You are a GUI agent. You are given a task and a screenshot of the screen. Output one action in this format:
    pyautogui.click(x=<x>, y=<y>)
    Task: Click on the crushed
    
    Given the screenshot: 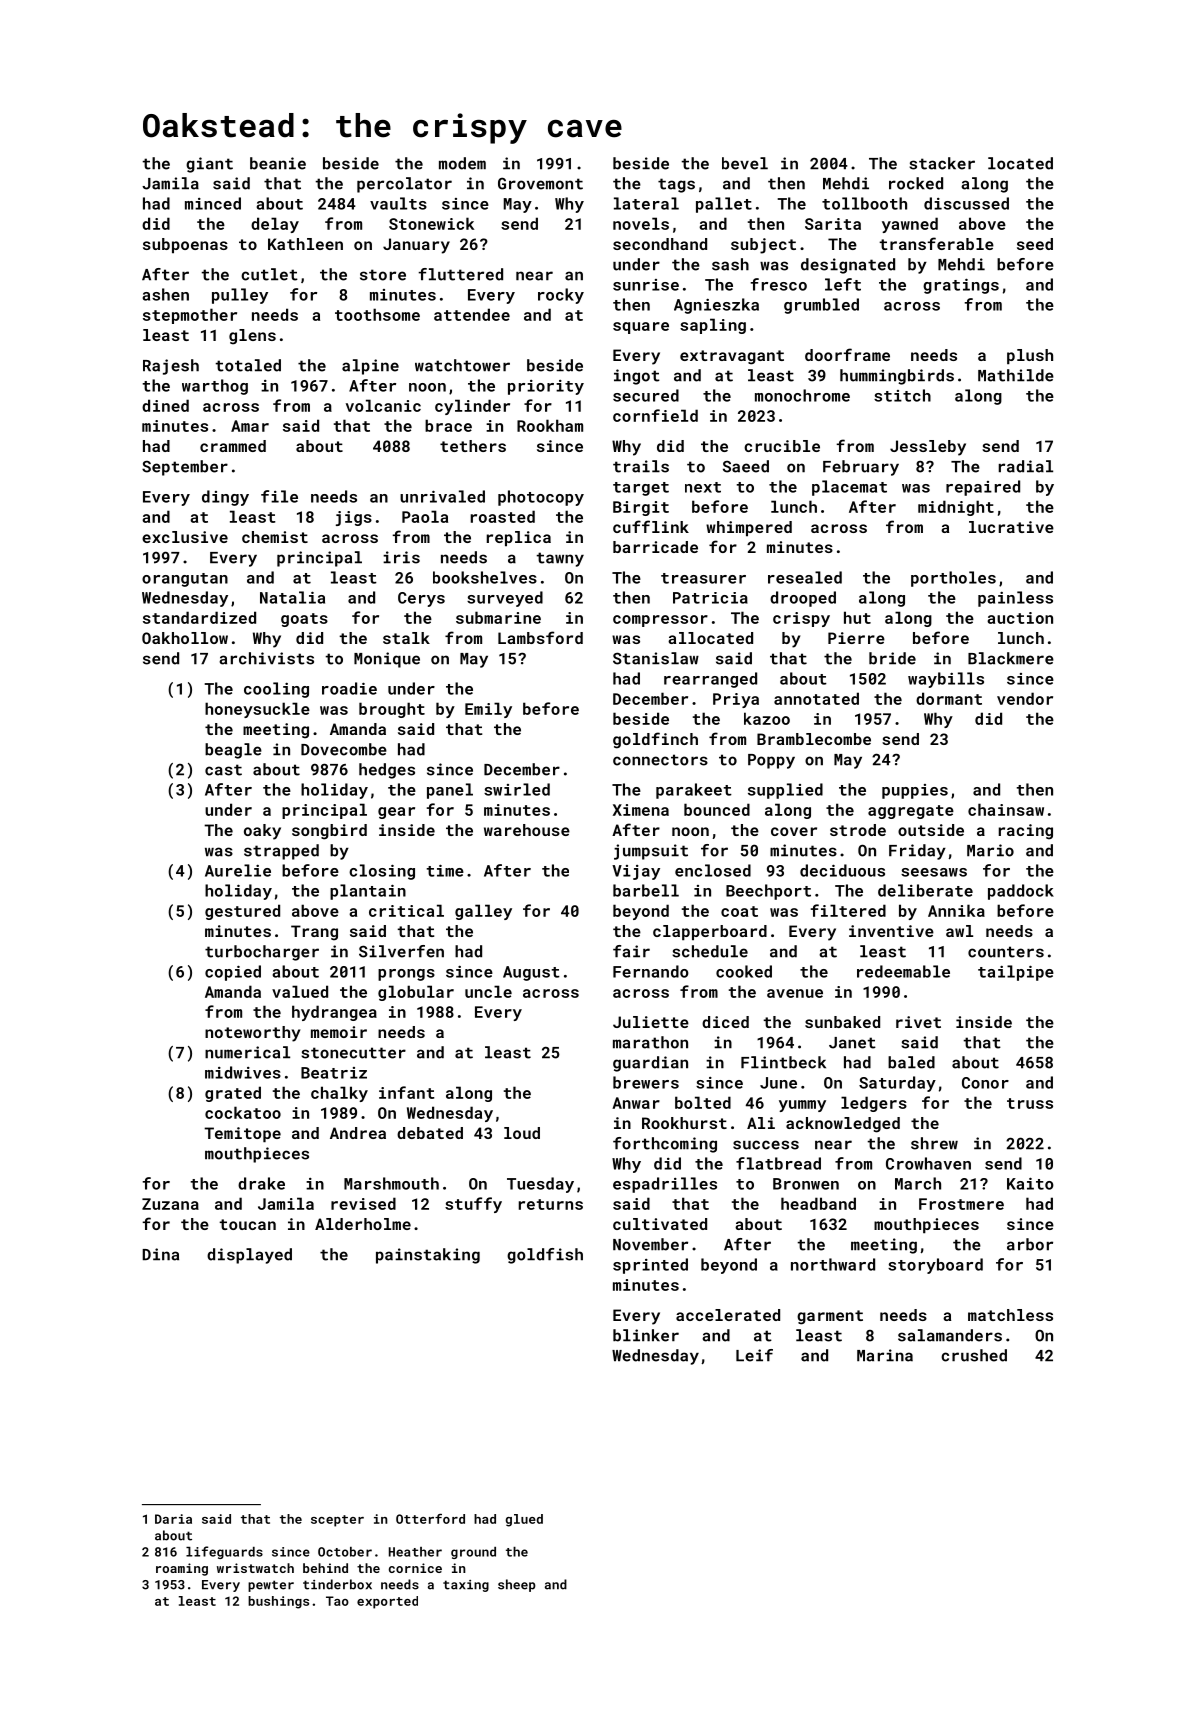 What is the action you would take?
    pyautogui.click(x=974, y=1355)
